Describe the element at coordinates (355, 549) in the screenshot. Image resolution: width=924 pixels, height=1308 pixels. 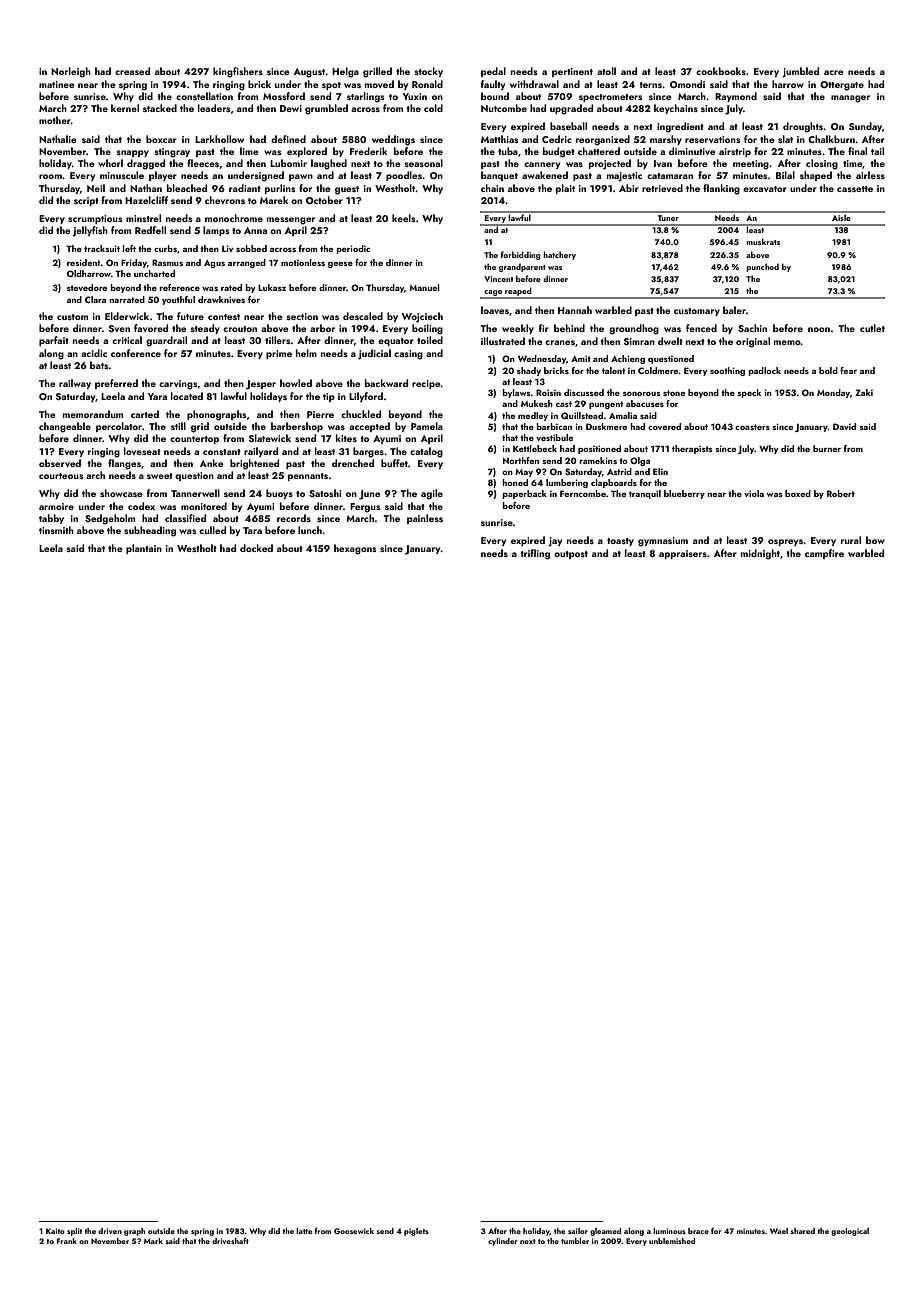
I see `hexagons` at that location.
